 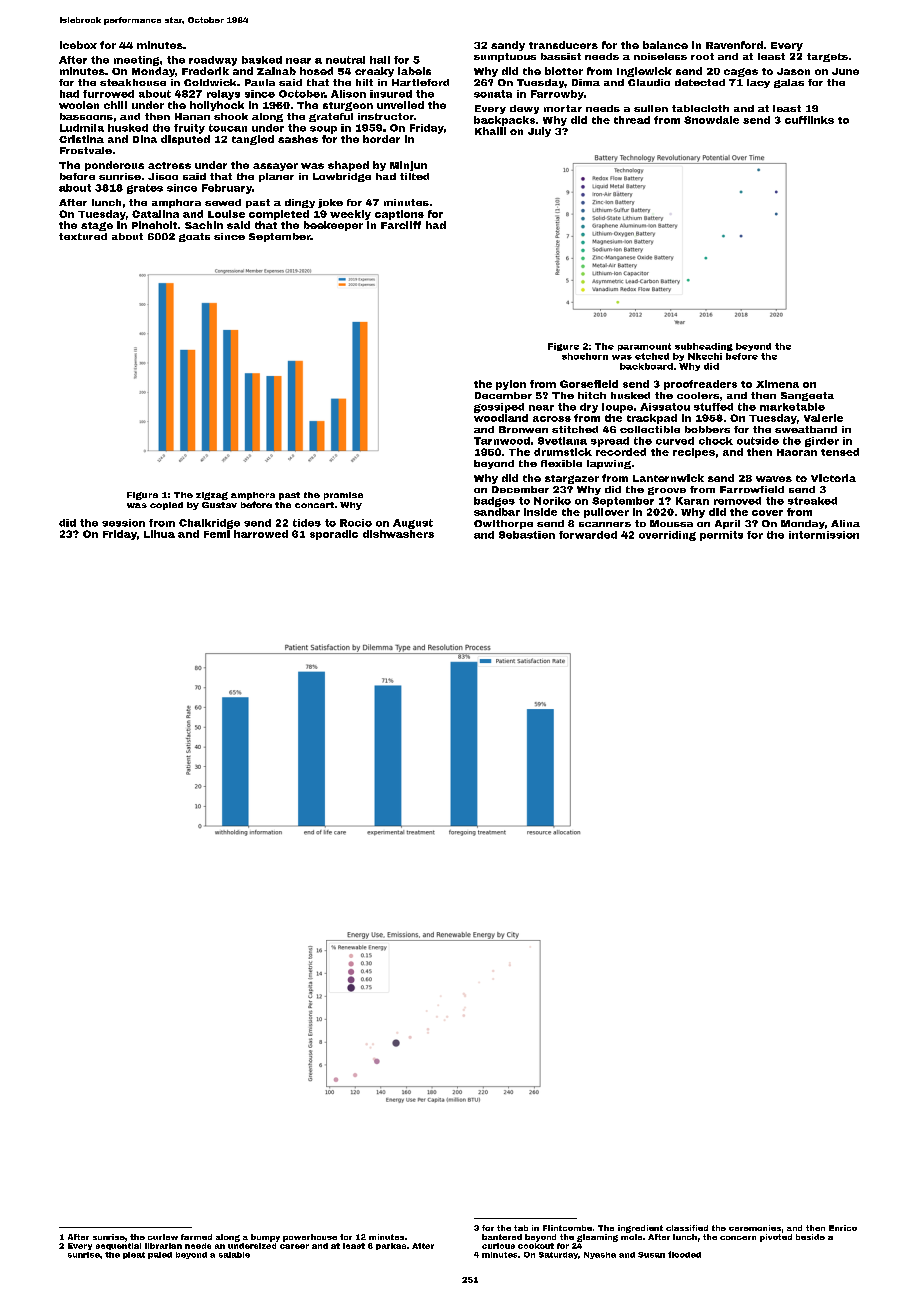 I want to click on Sebastien, so click(x=527, y=535).
